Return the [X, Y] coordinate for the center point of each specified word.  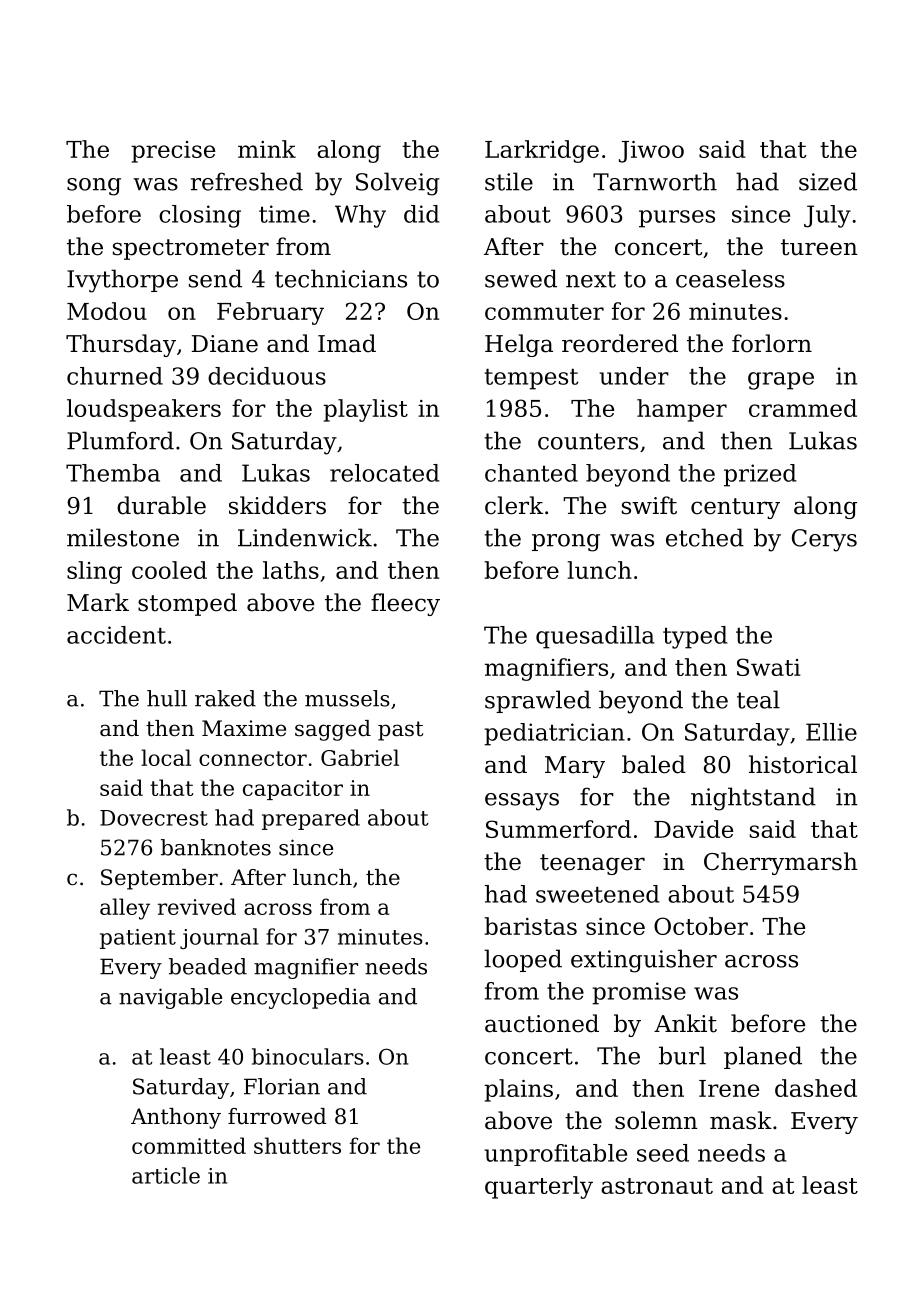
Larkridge [542, 151]
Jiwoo [651, 152]
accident [116, 635]
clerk [514, 505]
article [166, 1175]
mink [267, 149]
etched [705, 537]
